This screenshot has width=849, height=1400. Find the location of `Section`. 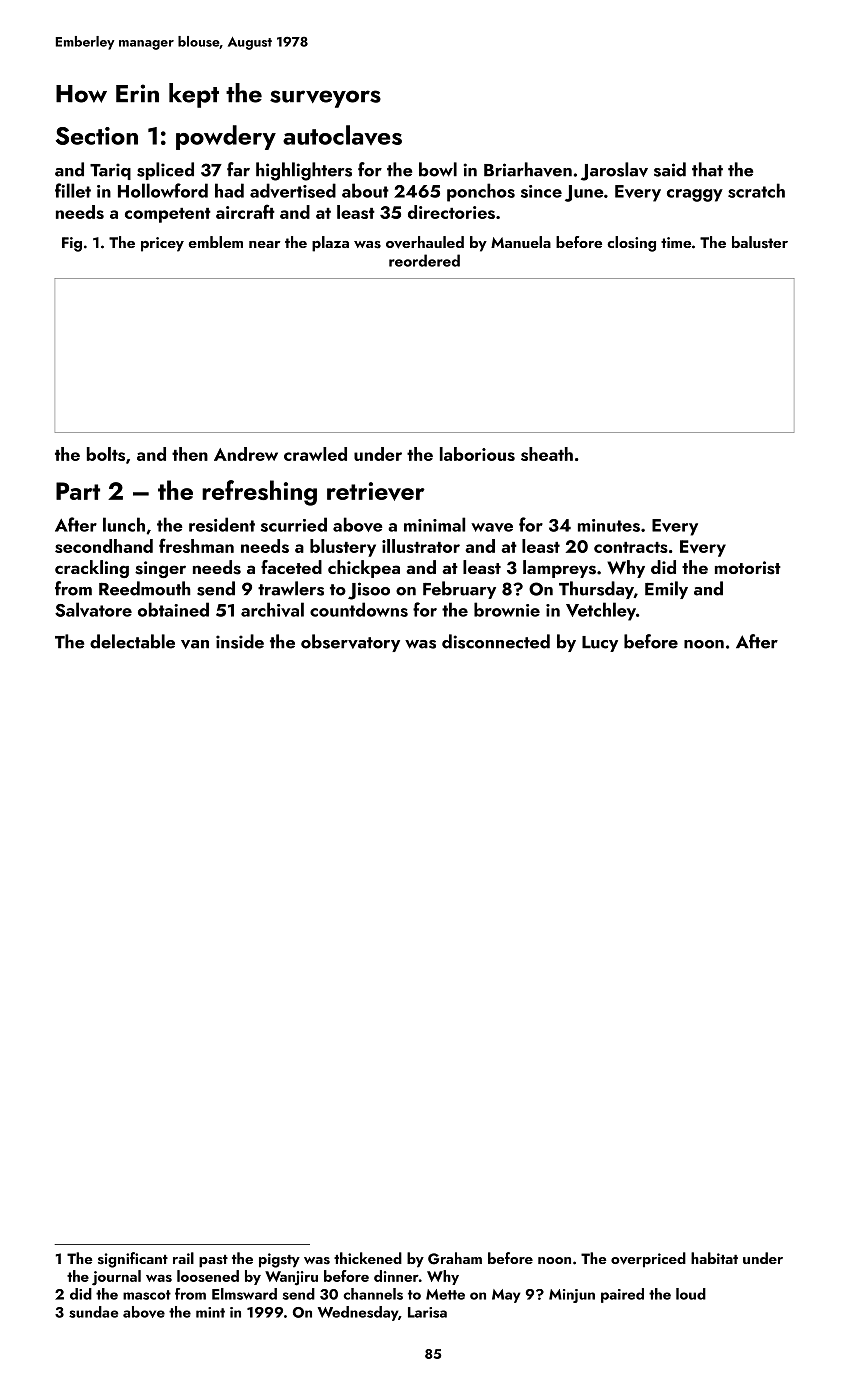

Section is located at coordinates (97, 136).
